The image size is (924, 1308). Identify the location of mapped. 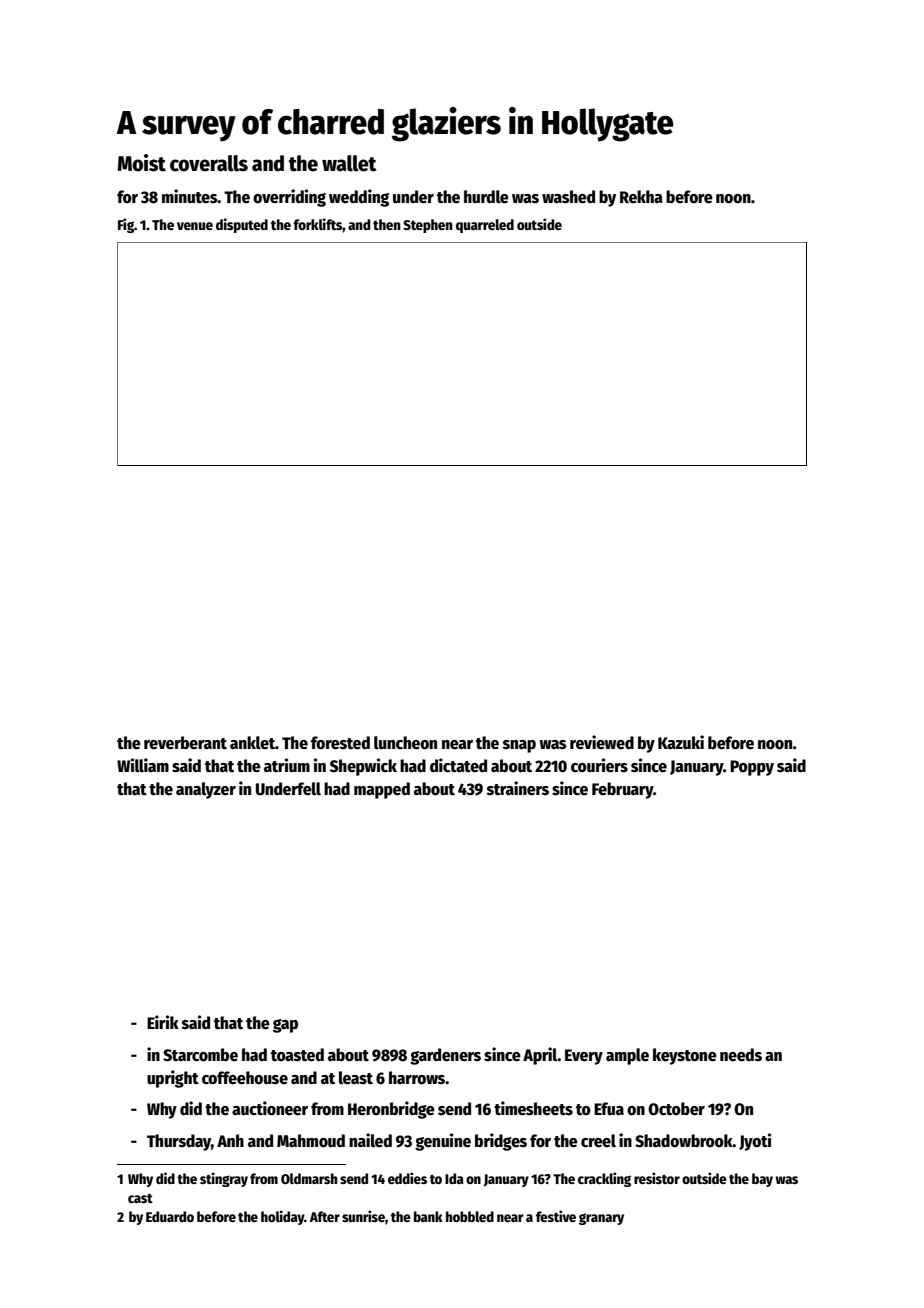
(382, 790).
